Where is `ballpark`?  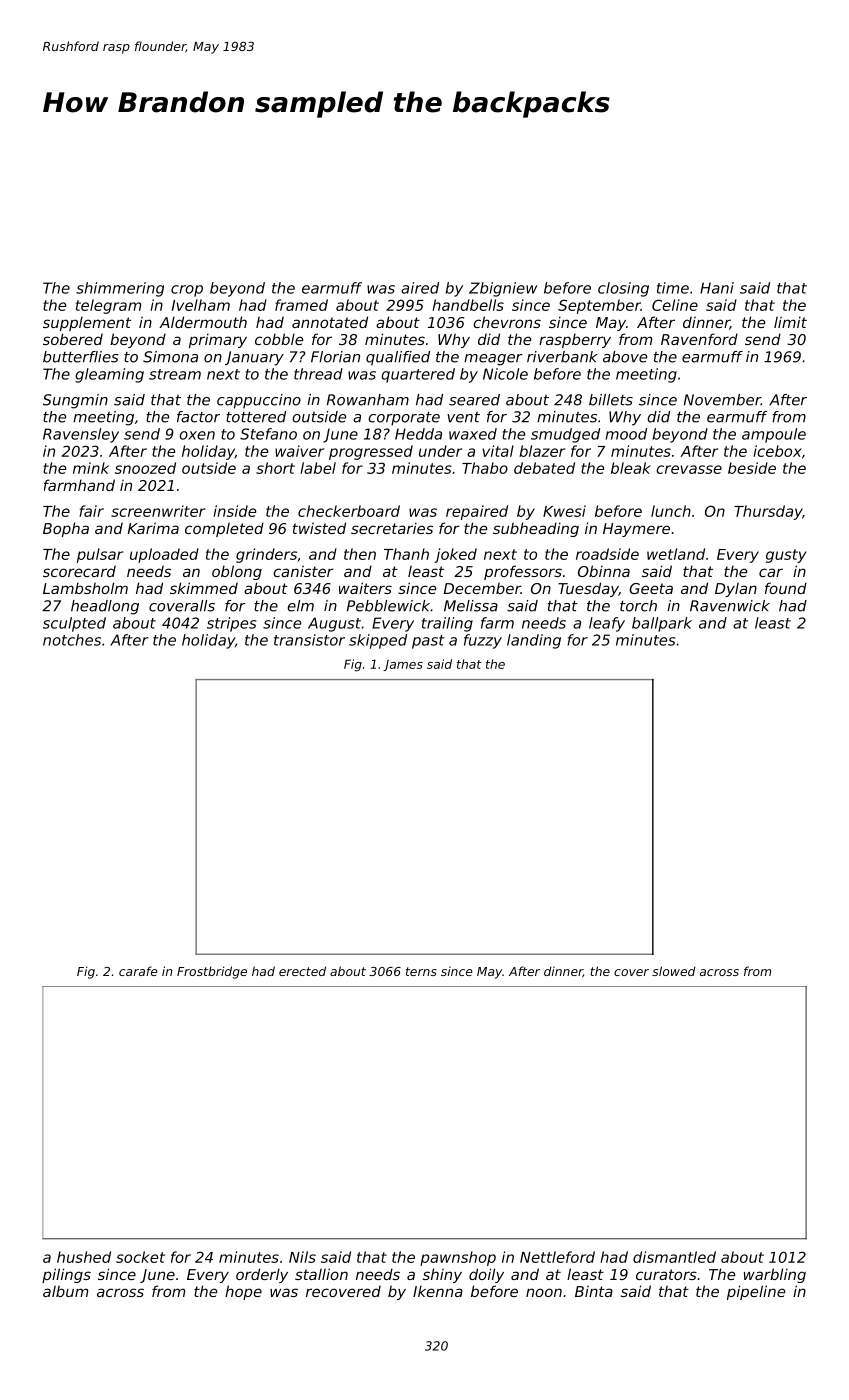 ballpark is located at coordinates (662, 624).
